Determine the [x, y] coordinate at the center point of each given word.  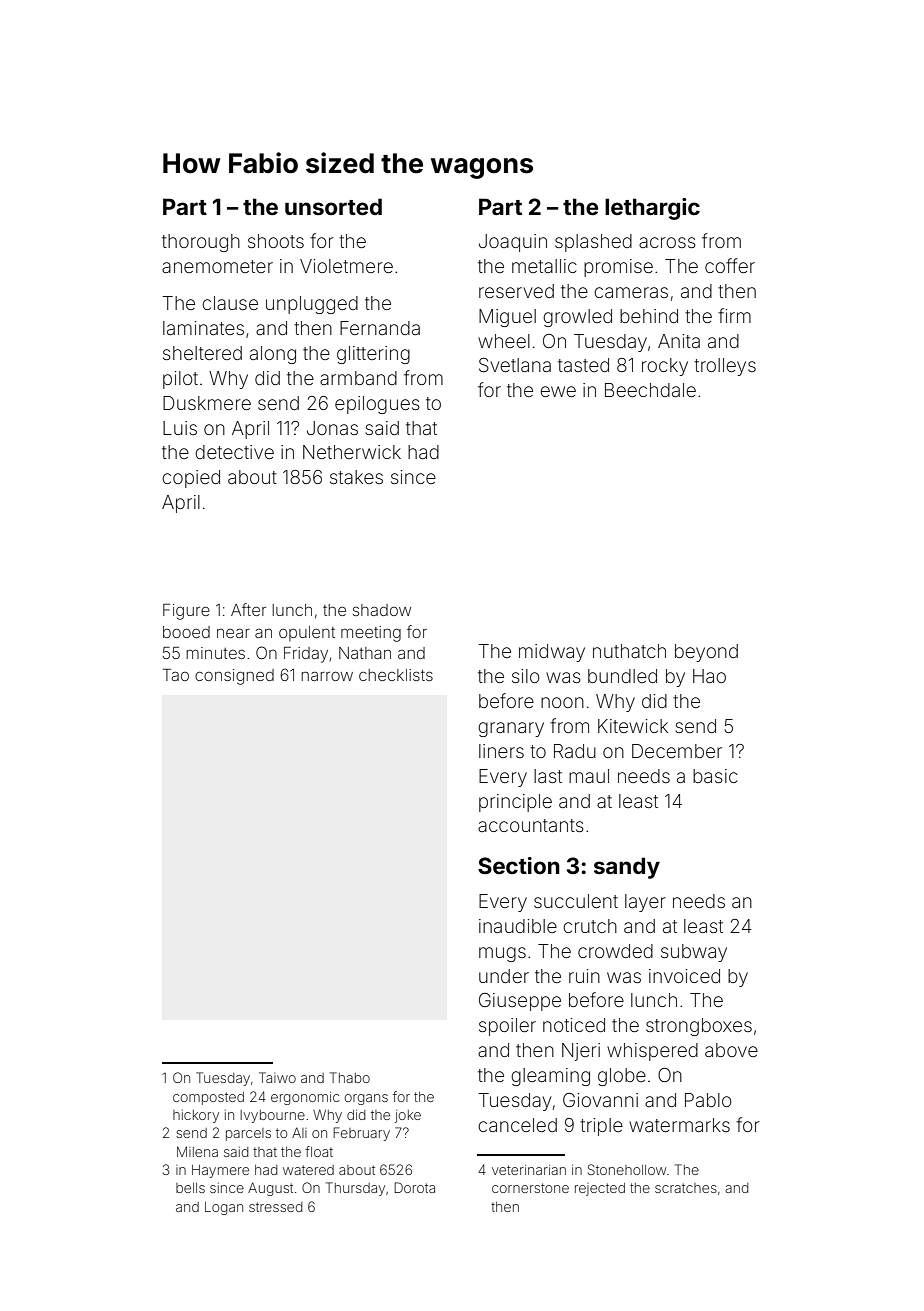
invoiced [684, 976]
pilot [180, 380]
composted [208, 1098]
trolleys [725, 367]
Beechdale [650, 390]
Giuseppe [520, 1002]
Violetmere [346, 266]
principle [515, 803]
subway [694, 953]
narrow [327, 676]
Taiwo [277, 1077]
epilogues [377, 405]
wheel [504, 341]
